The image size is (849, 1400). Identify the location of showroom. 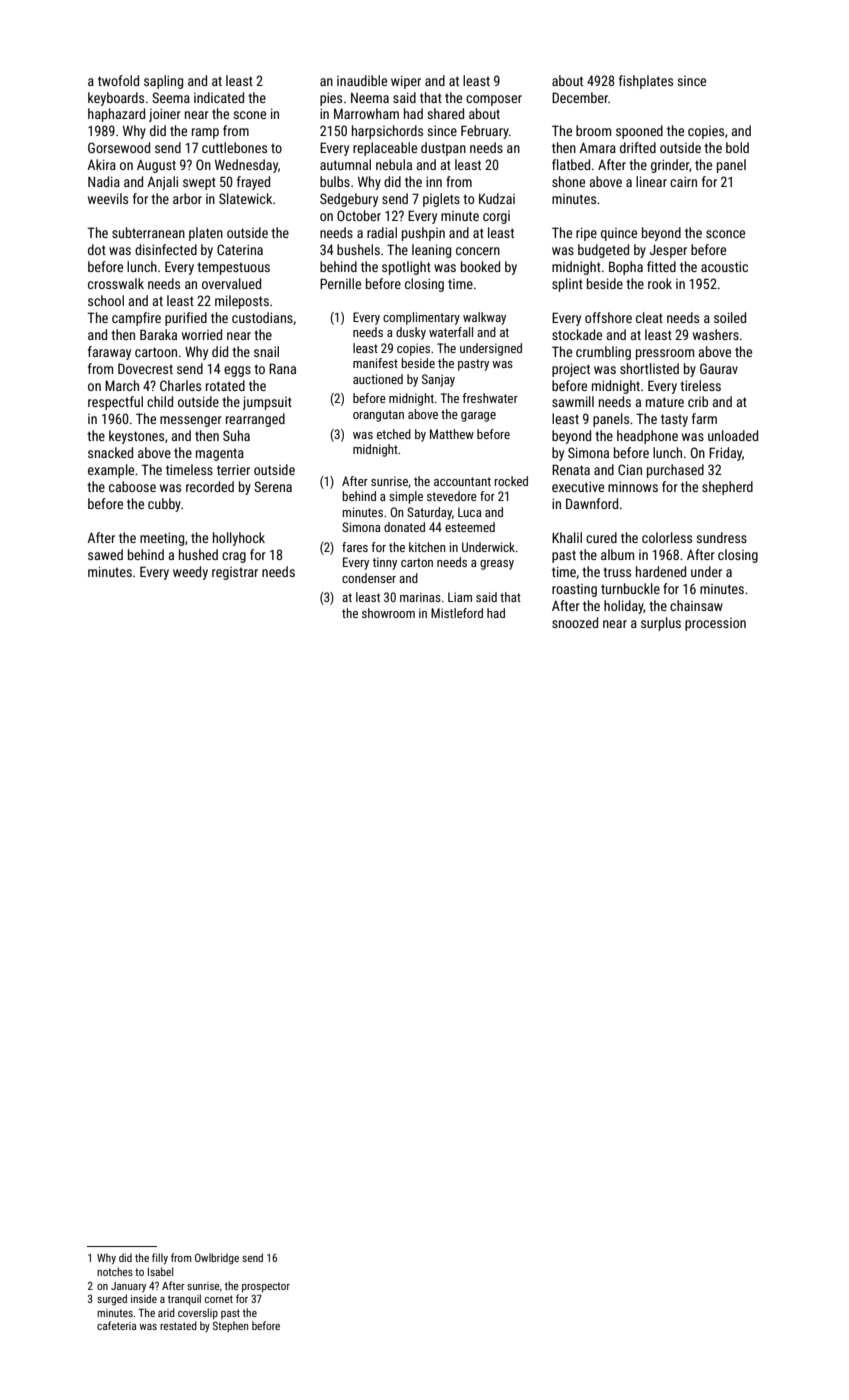
(388, 613).
